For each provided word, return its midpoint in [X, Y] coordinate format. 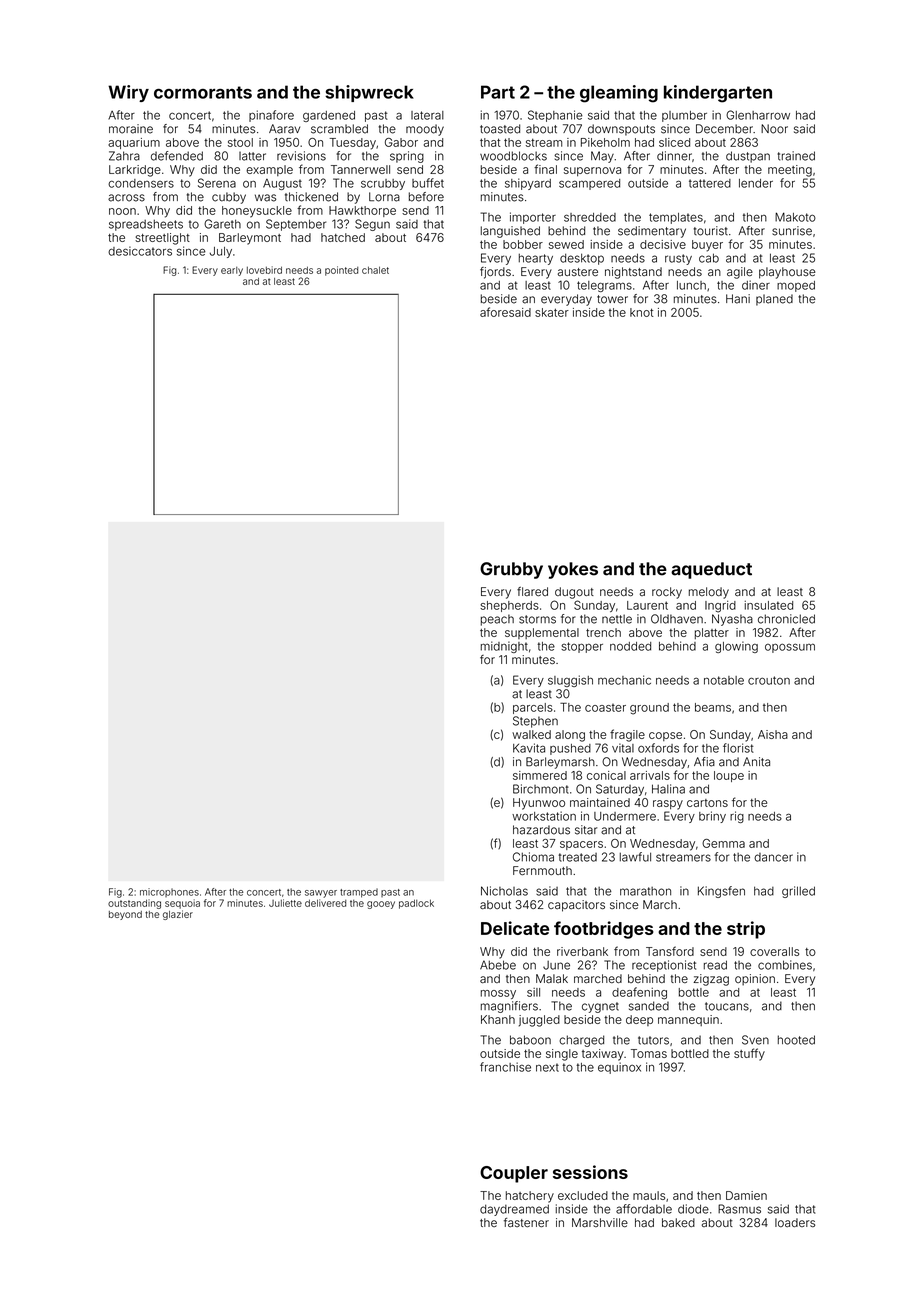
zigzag [711, 980]
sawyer [321, 894]
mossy [498, 994]
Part [498, 92]
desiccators [140, 251]
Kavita [529, 748]
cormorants [203, 92]
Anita [756, 762]
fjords [495, 273]
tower [612, 299]
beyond [125, 915]
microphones [169, 892]
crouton [769, 680]
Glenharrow [758, 115]
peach [497, 620]
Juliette [285, 903]
